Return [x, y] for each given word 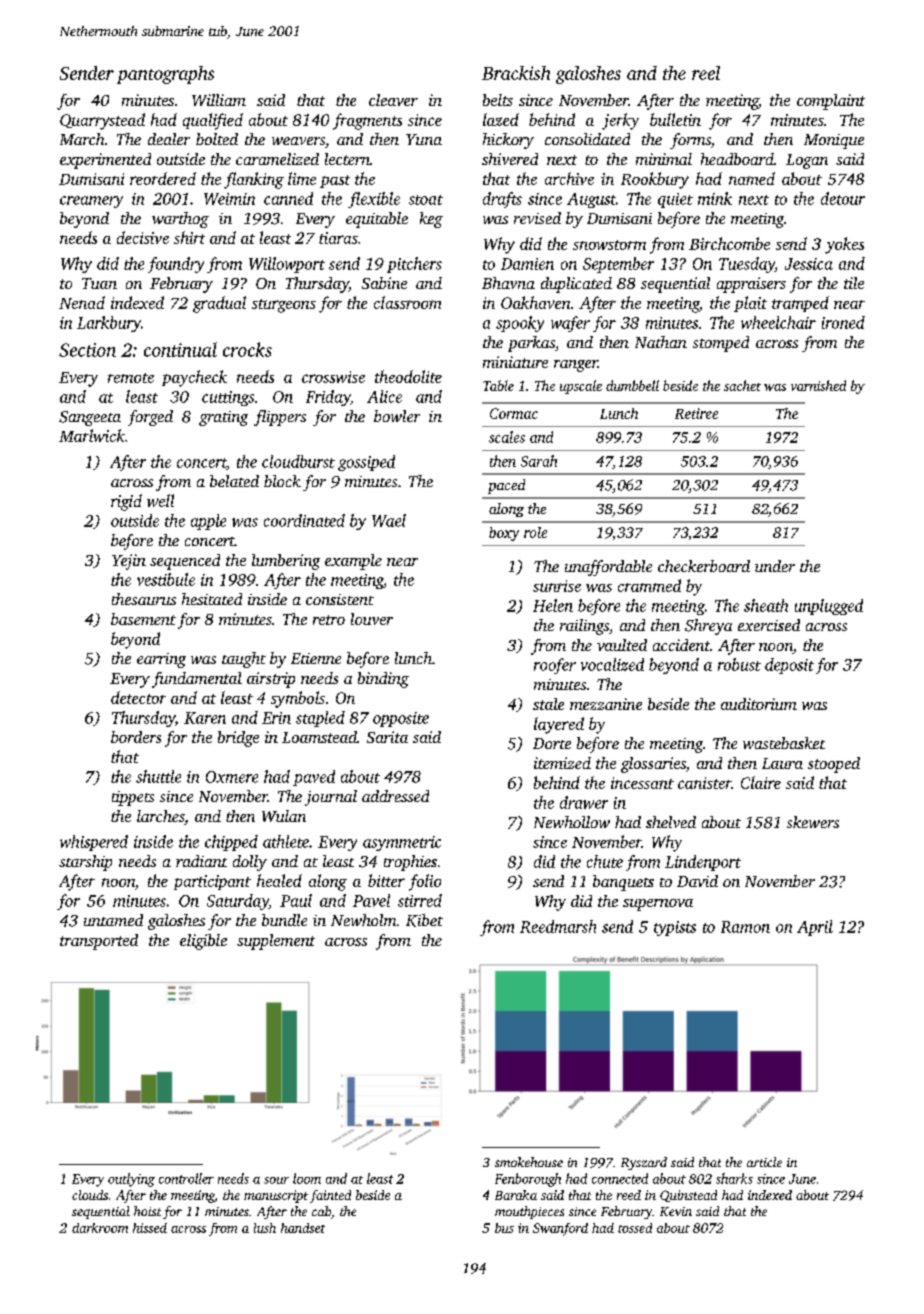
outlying [131, 1180]
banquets [623, 883]
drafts [502, 200]
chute [605, 861]
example [353, 562]
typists [675, 928]
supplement [276, 942]
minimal [664, 159]
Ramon [745, 927]
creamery [91, 202]
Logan [807, 161]
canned [288, 198]
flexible [374, 200]
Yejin [129, 562]
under [775, 566]
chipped [231, 843]
